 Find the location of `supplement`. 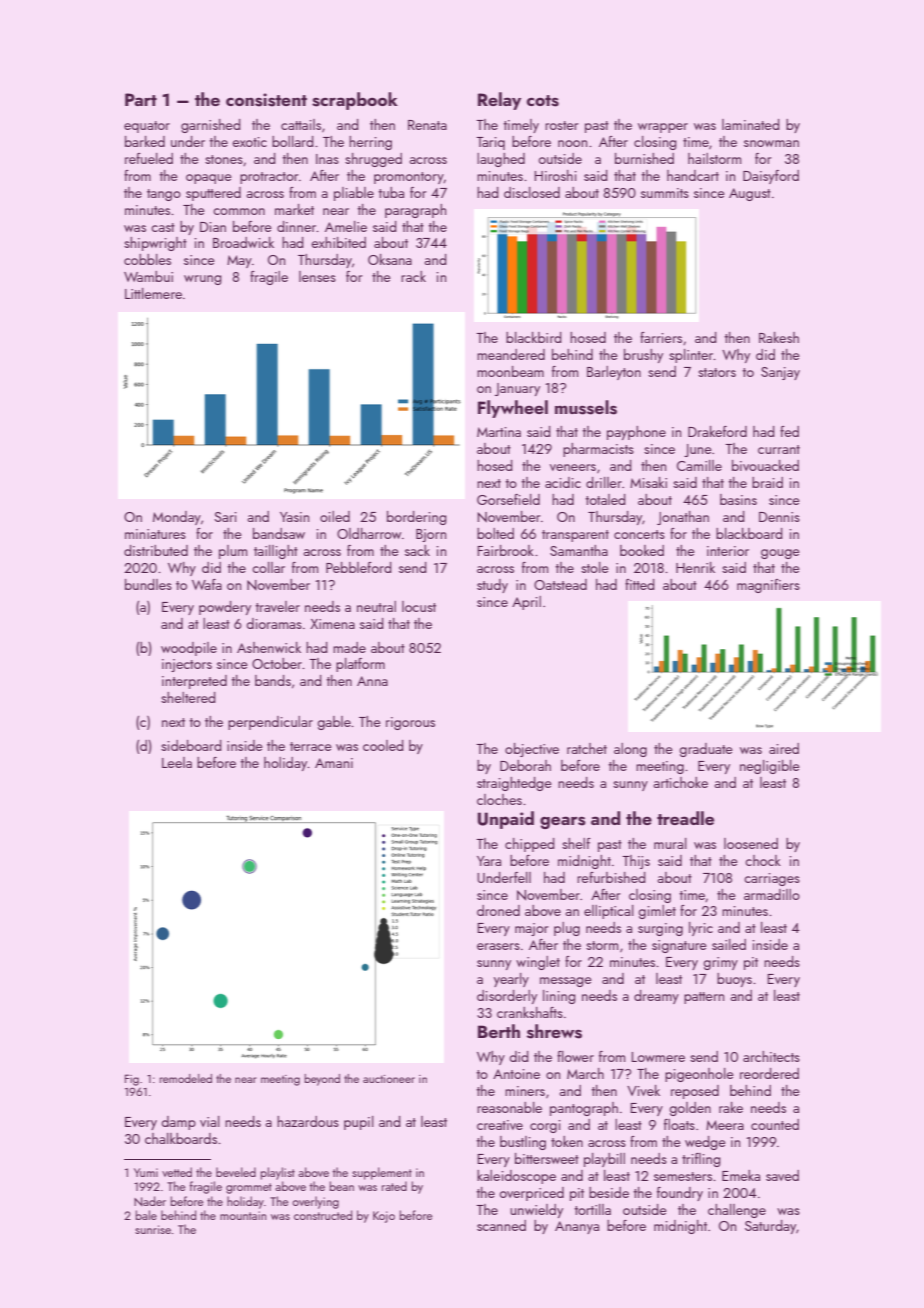

supplement is located at coordinates (382, 1173).
